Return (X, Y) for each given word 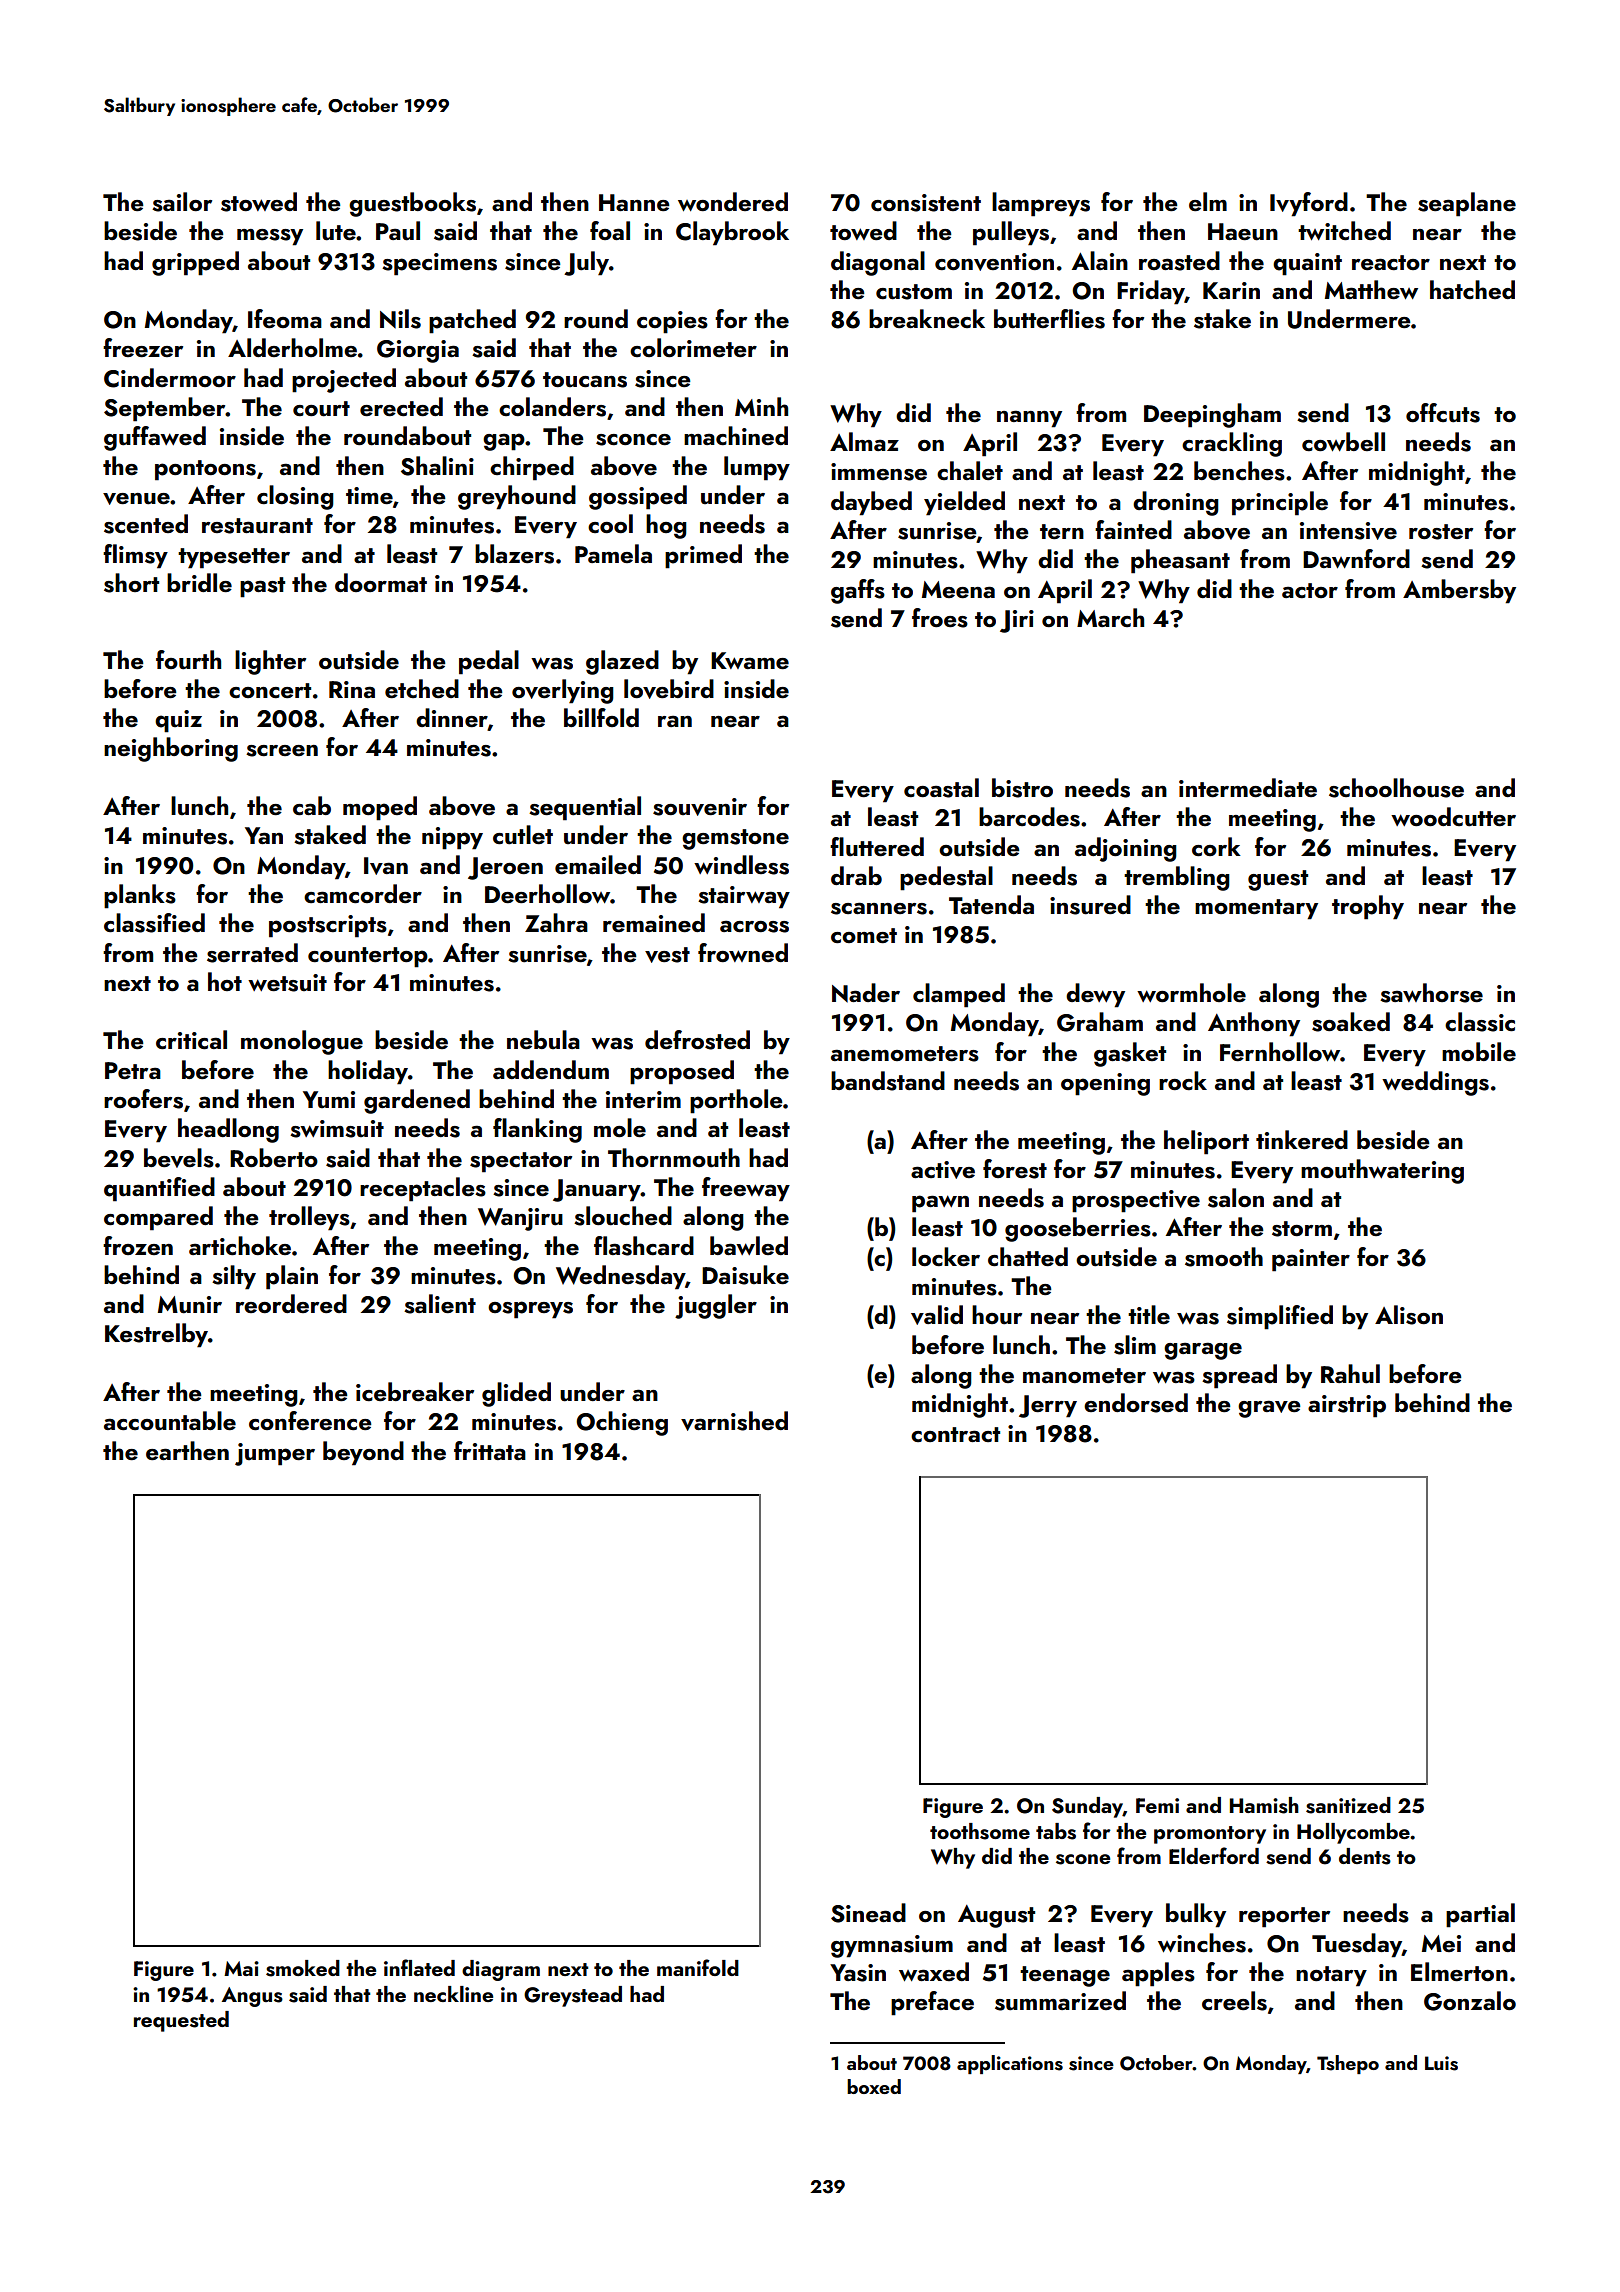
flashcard (644, 1246)
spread (1239, 1376)
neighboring (171, 749)
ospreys (530, 1310)
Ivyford (1309, 204)
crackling (1232, 444)
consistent (926, 203)
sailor (182, 202)
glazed (622, 662)
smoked (303, 1968)
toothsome (980, 1831)
